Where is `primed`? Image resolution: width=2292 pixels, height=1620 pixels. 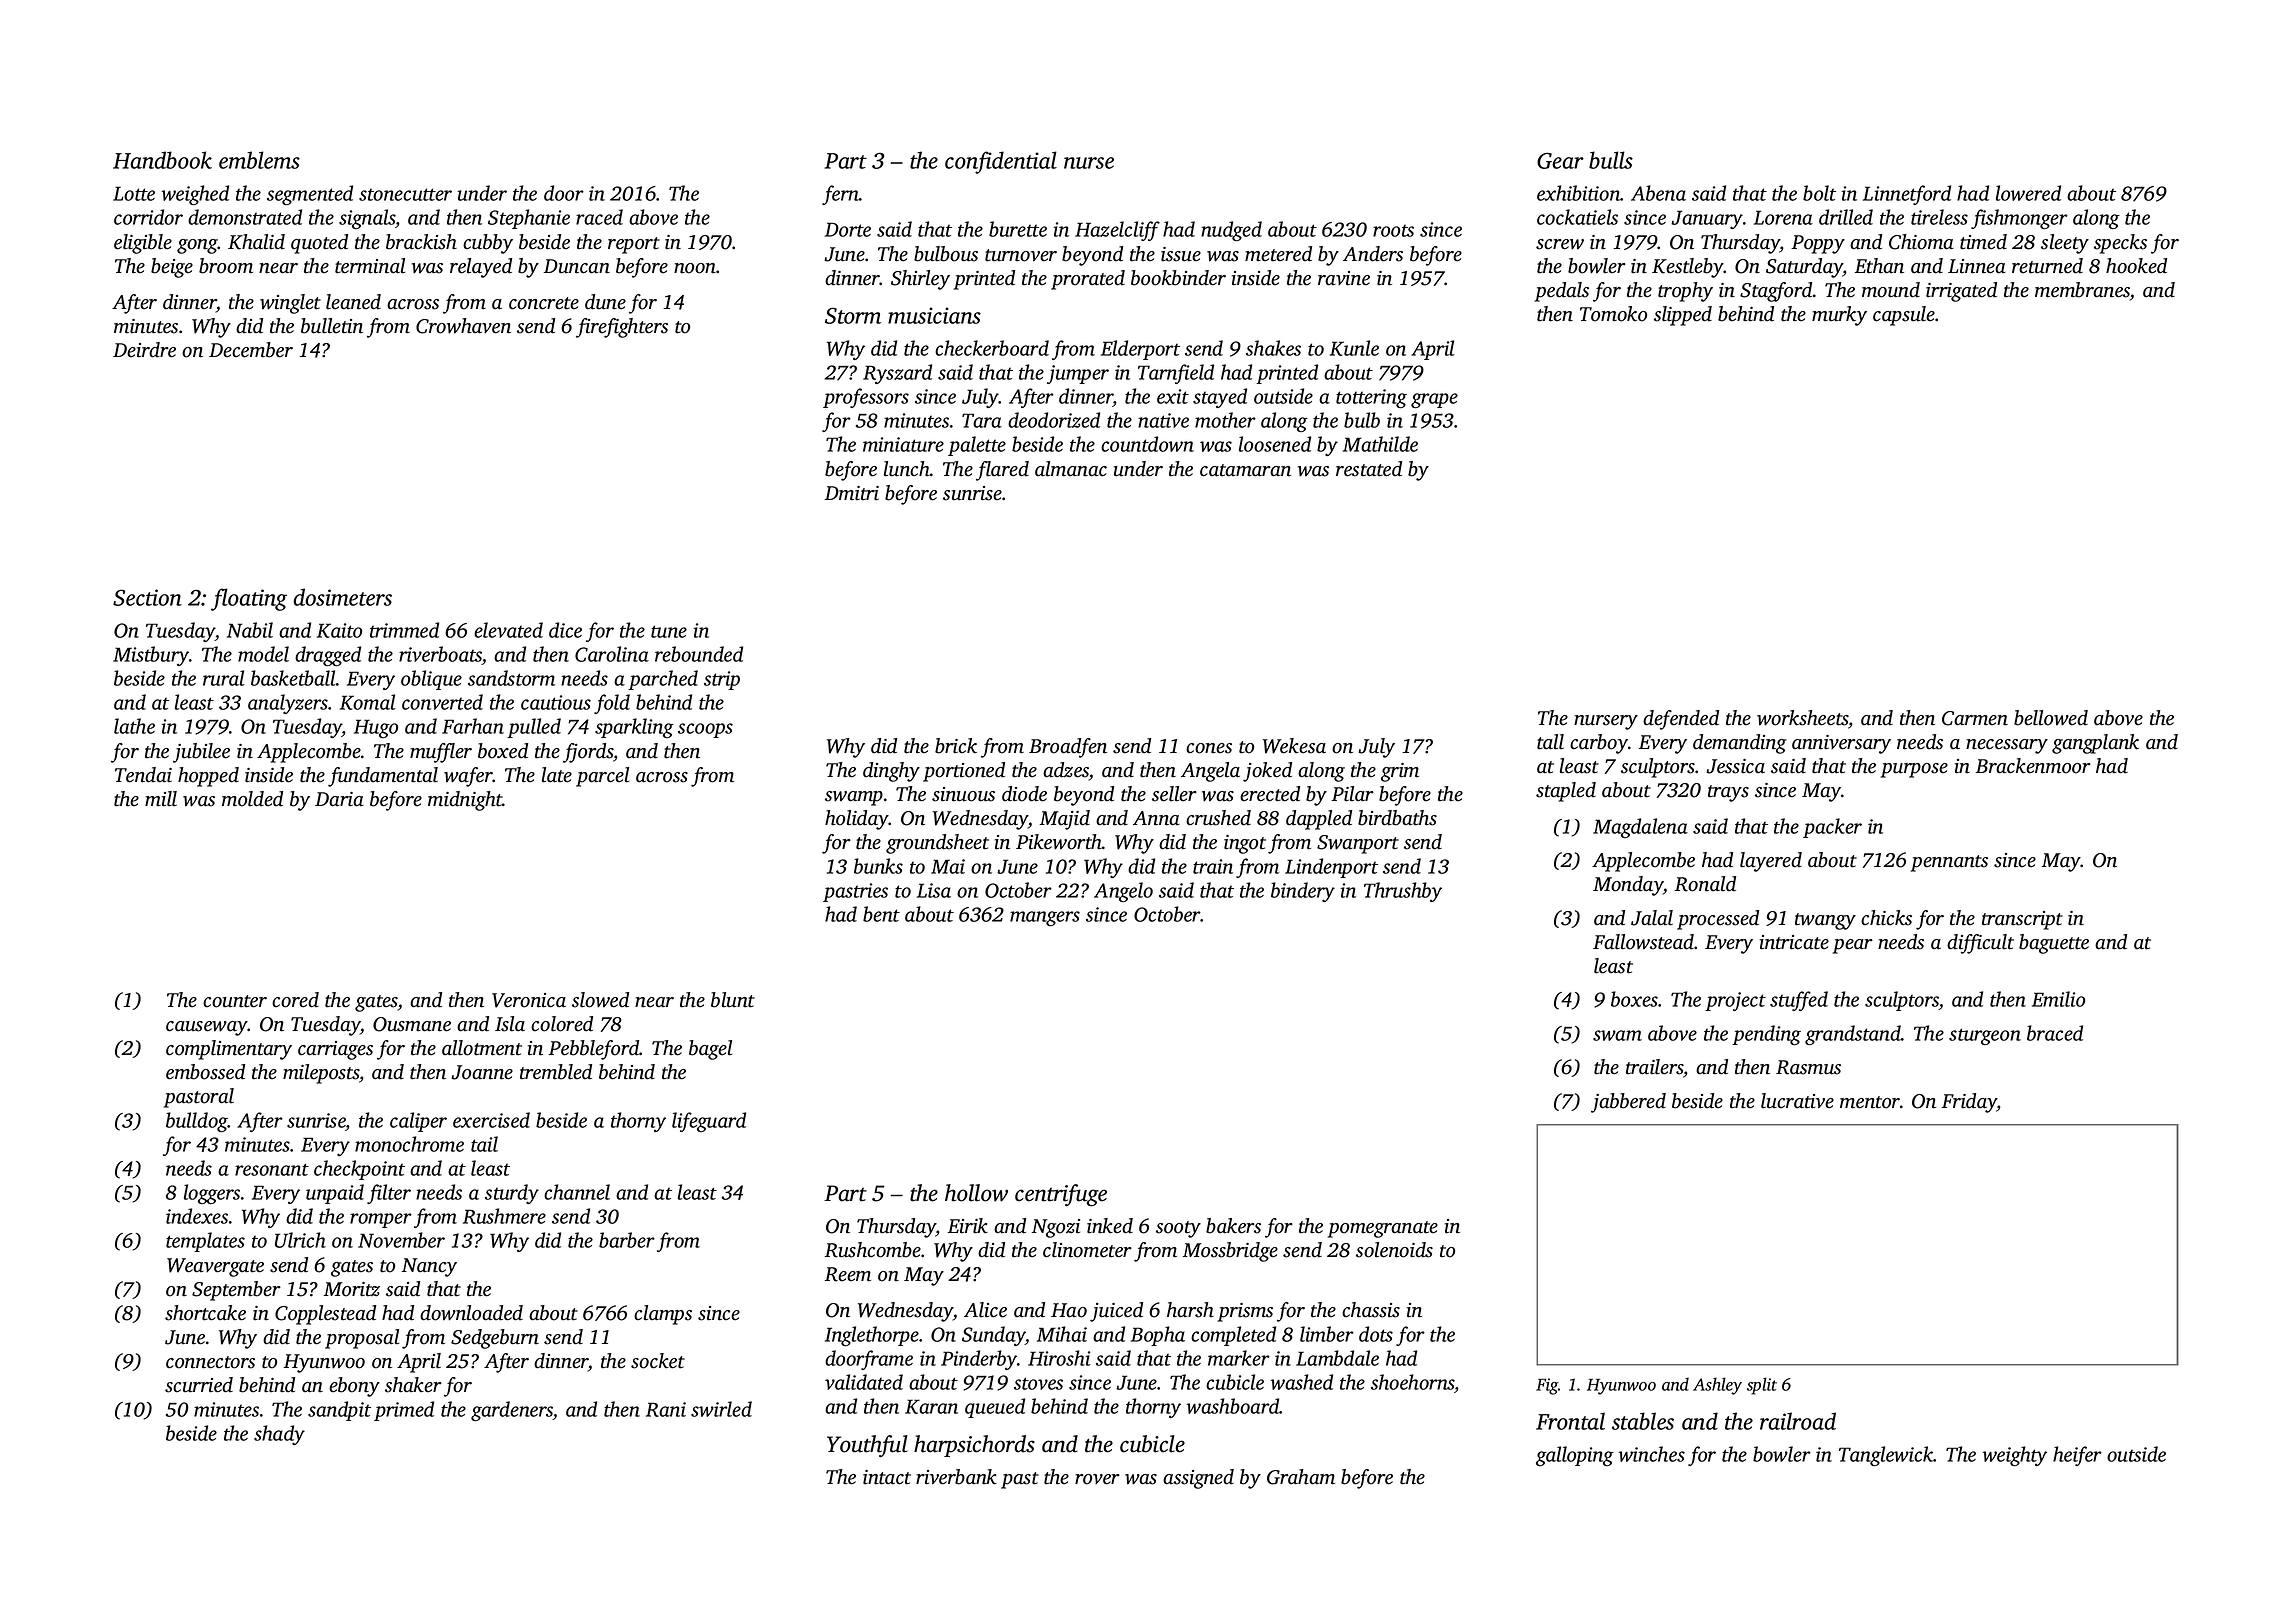
primed is located at coordinates (404, 1411).
